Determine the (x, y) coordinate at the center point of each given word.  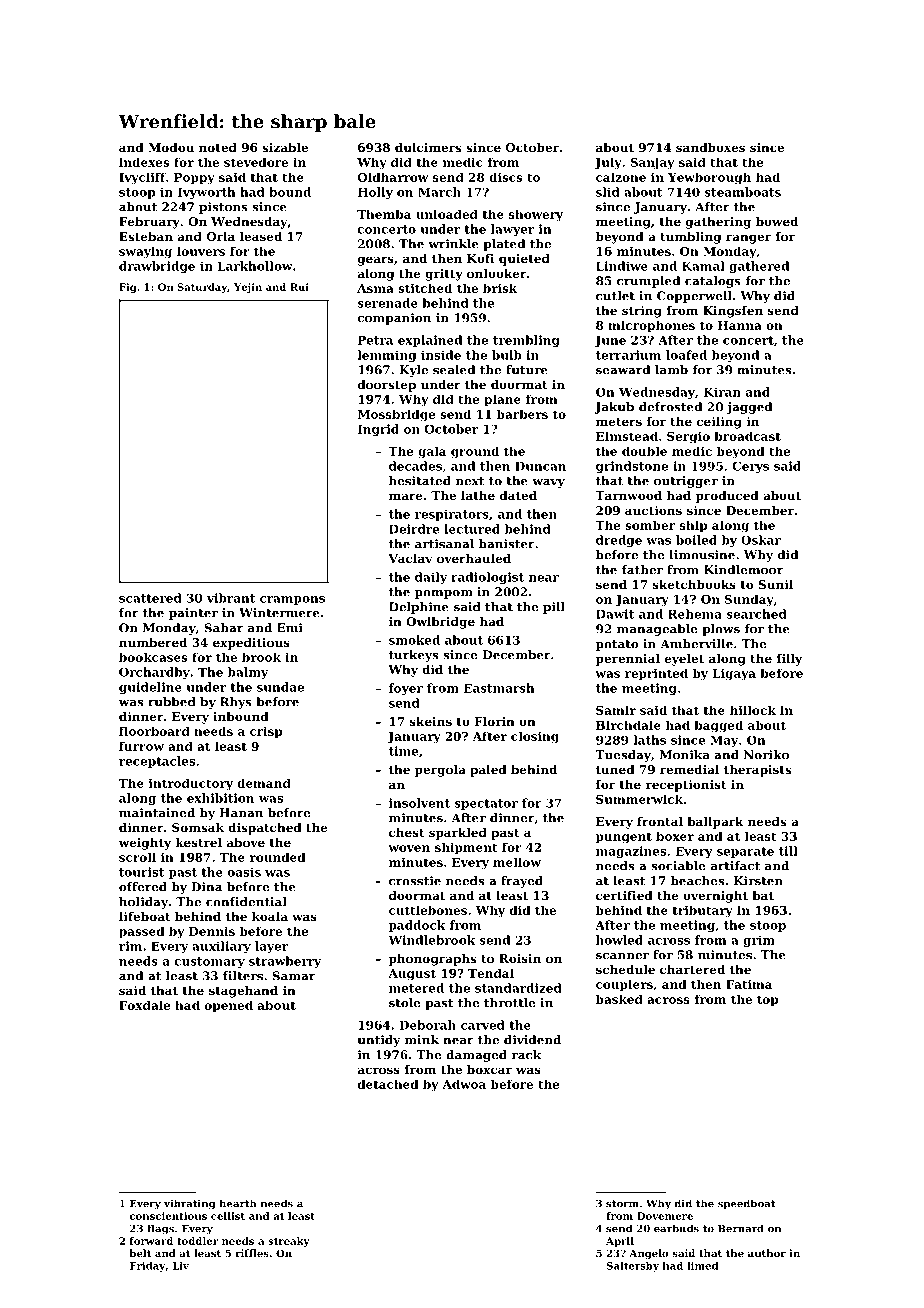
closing (535, 737)
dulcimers (428, 147)
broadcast (747, 436)
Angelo (649, 1254)
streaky (289, 1242)
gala (432, 452)
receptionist (686, 786)
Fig (127, 288)
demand (264, 783)
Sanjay (653, 163)
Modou (171, 147)
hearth (237, 1203)
